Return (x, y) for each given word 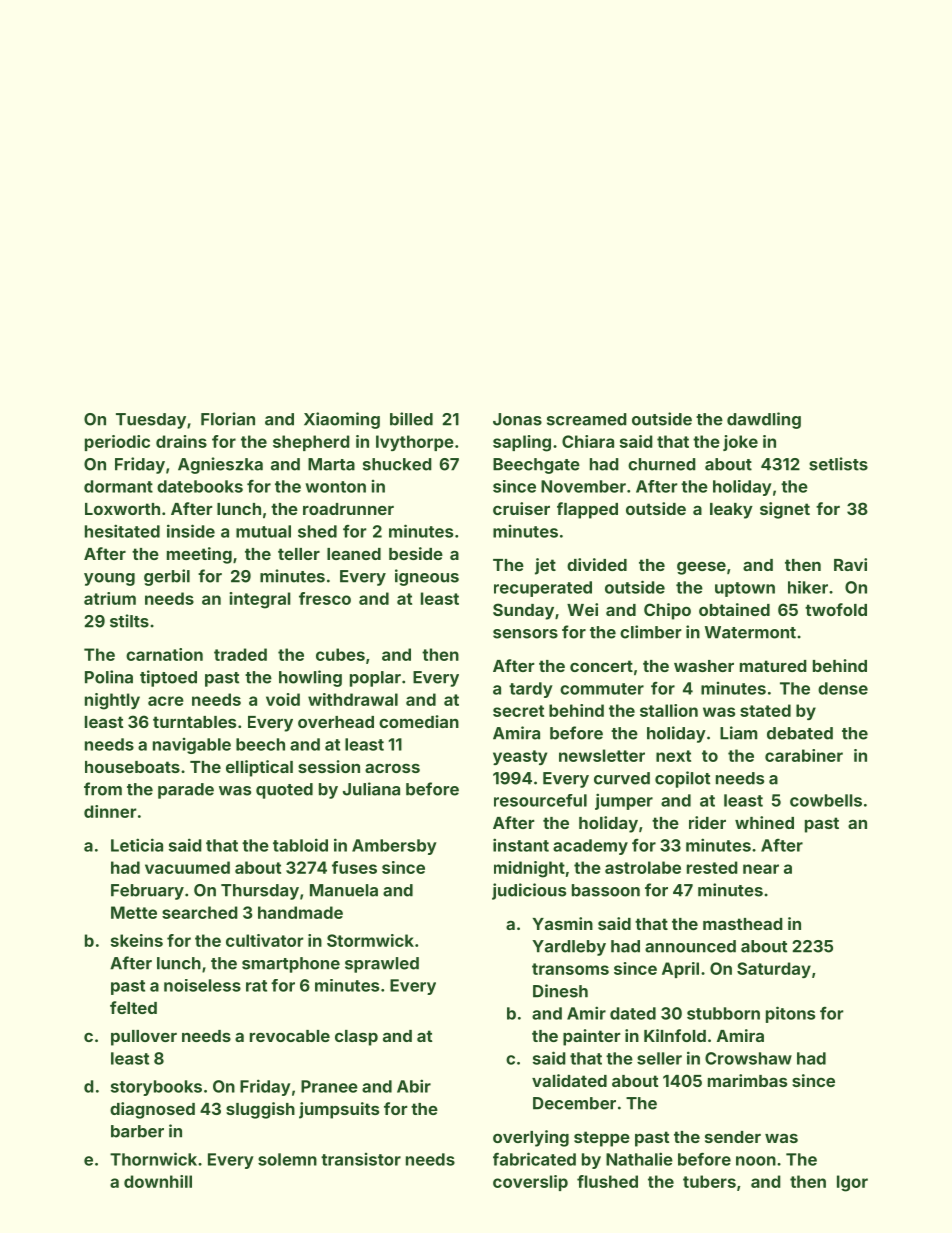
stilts (129, 621)
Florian (228, 419)
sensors (525, 634)
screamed (587, 419)
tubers (709, 1181)
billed (411, 419)
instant (521, 845)
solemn (287, 1159)
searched (200, 912)
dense (843, 688)
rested (712, 867)
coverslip (530, 1183)
